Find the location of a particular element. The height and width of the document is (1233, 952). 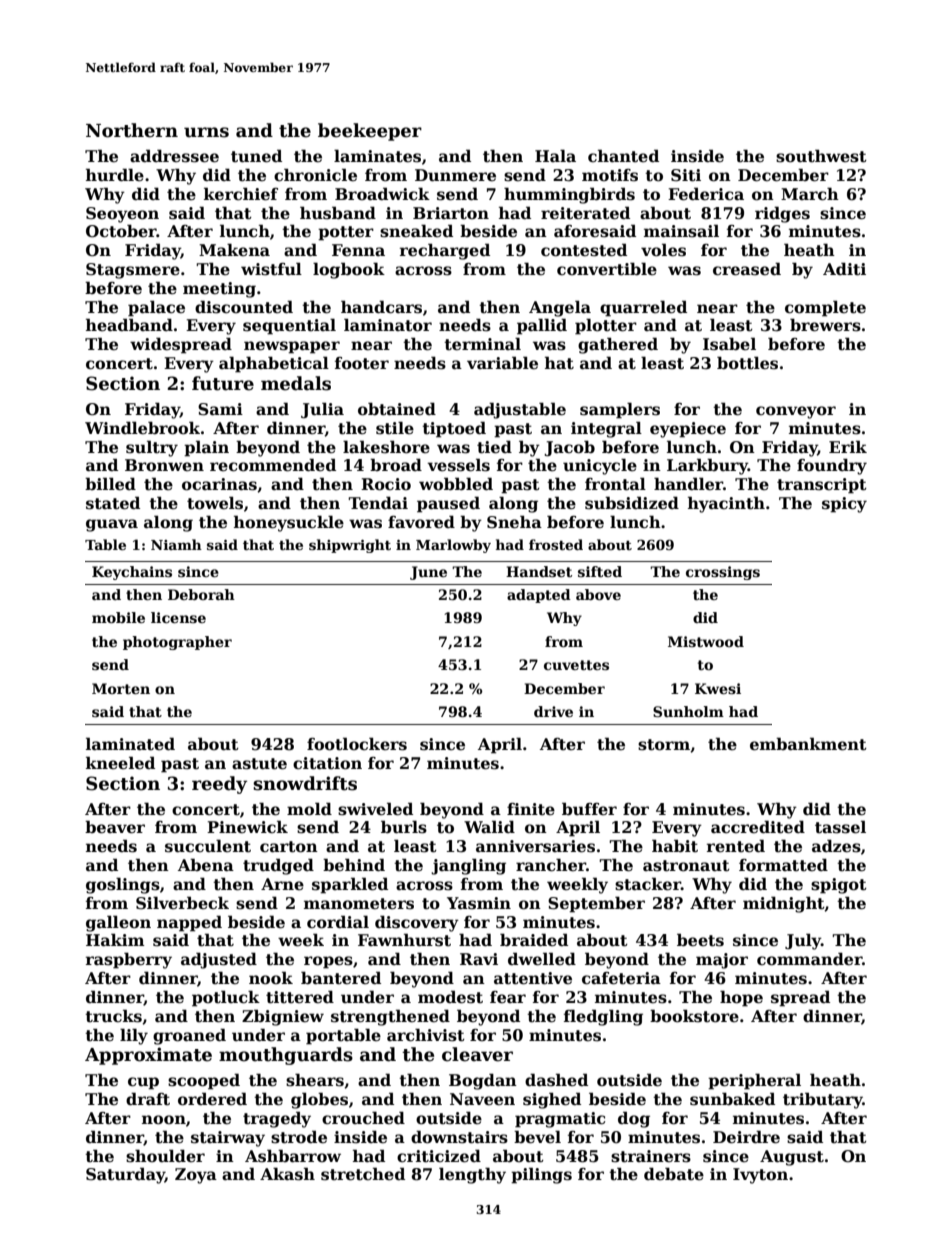

Isabel is located at coordinates (729, 344).
